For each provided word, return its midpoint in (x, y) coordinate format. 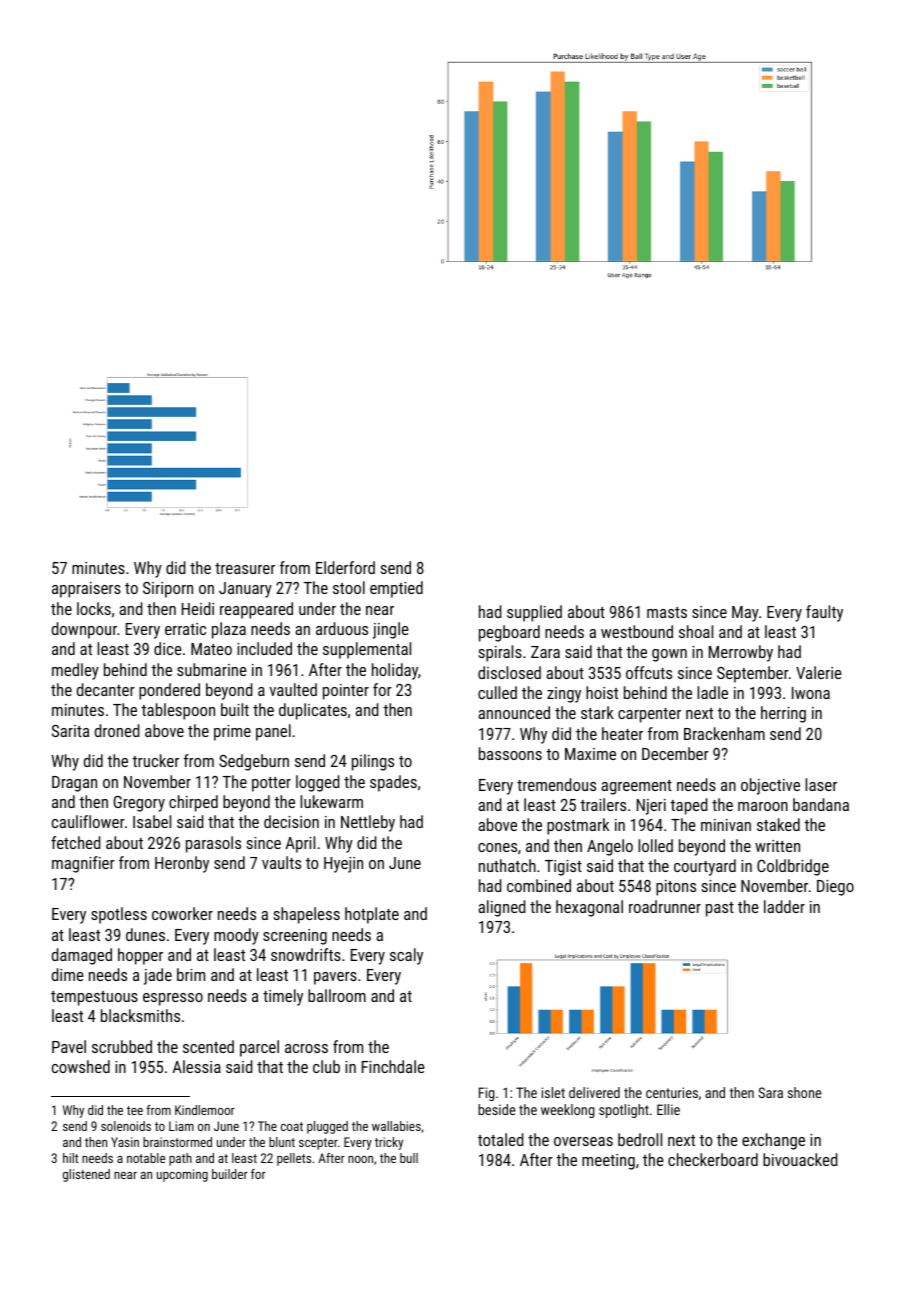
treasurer (245, 568)
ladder (784, 906)
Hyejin (343, 865)
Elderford (345, 567)
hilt (70, 1158)
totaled (501, 1139)
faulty (824, 613)
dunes (145, 934)
